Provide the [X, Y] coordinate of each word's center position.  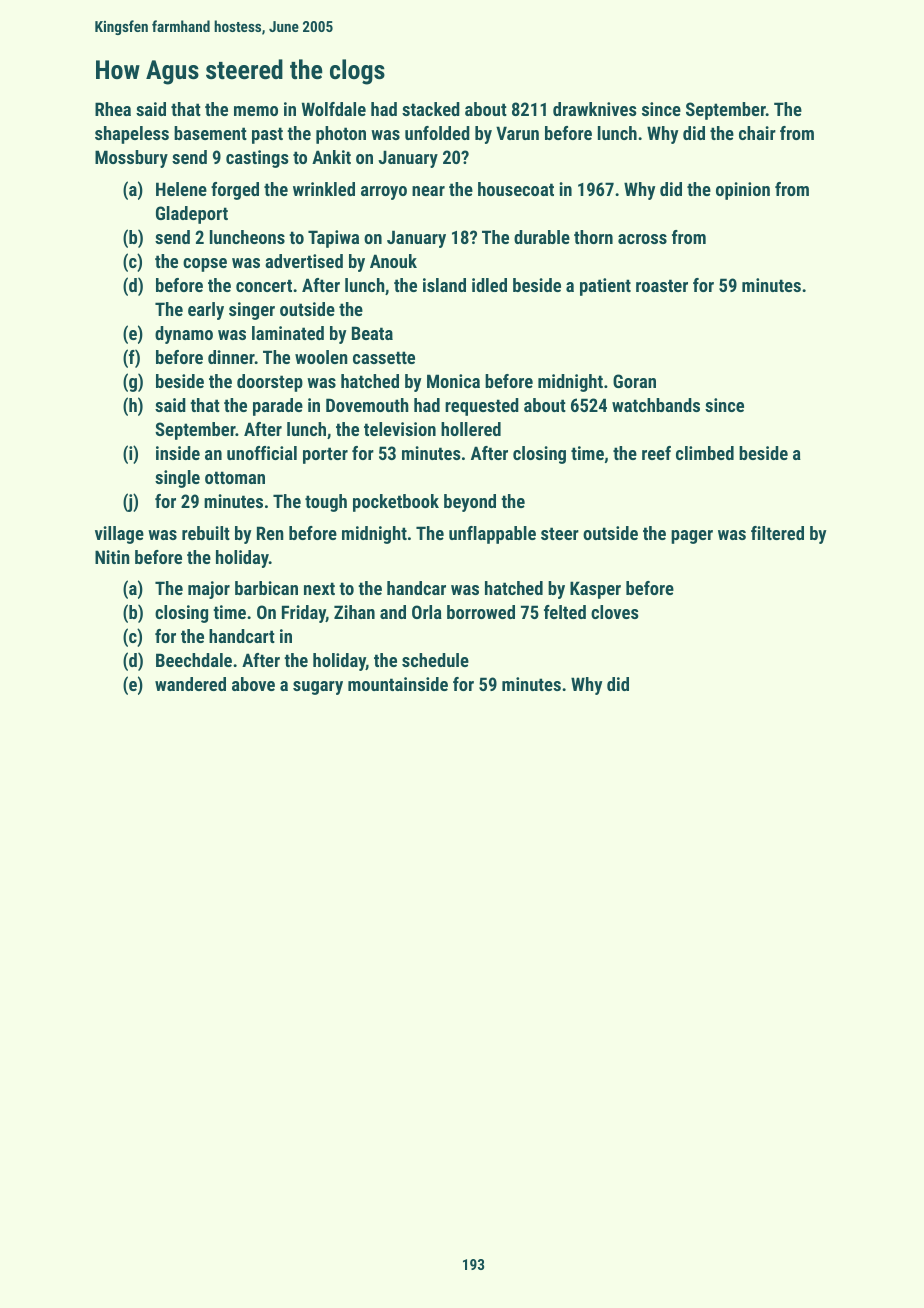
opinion [743, 191]
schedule [435, 660]
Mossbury [131, 159]
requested [482, 407]
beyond [470, 503]
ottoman [235, 477]
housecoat [516, 189]
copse [205, 265]
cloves [615, 612]
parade [278, 407]
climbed [705, 453]
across [642, 239]
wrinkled [324, 189]
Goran [634, 381]
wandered [190, 684]
